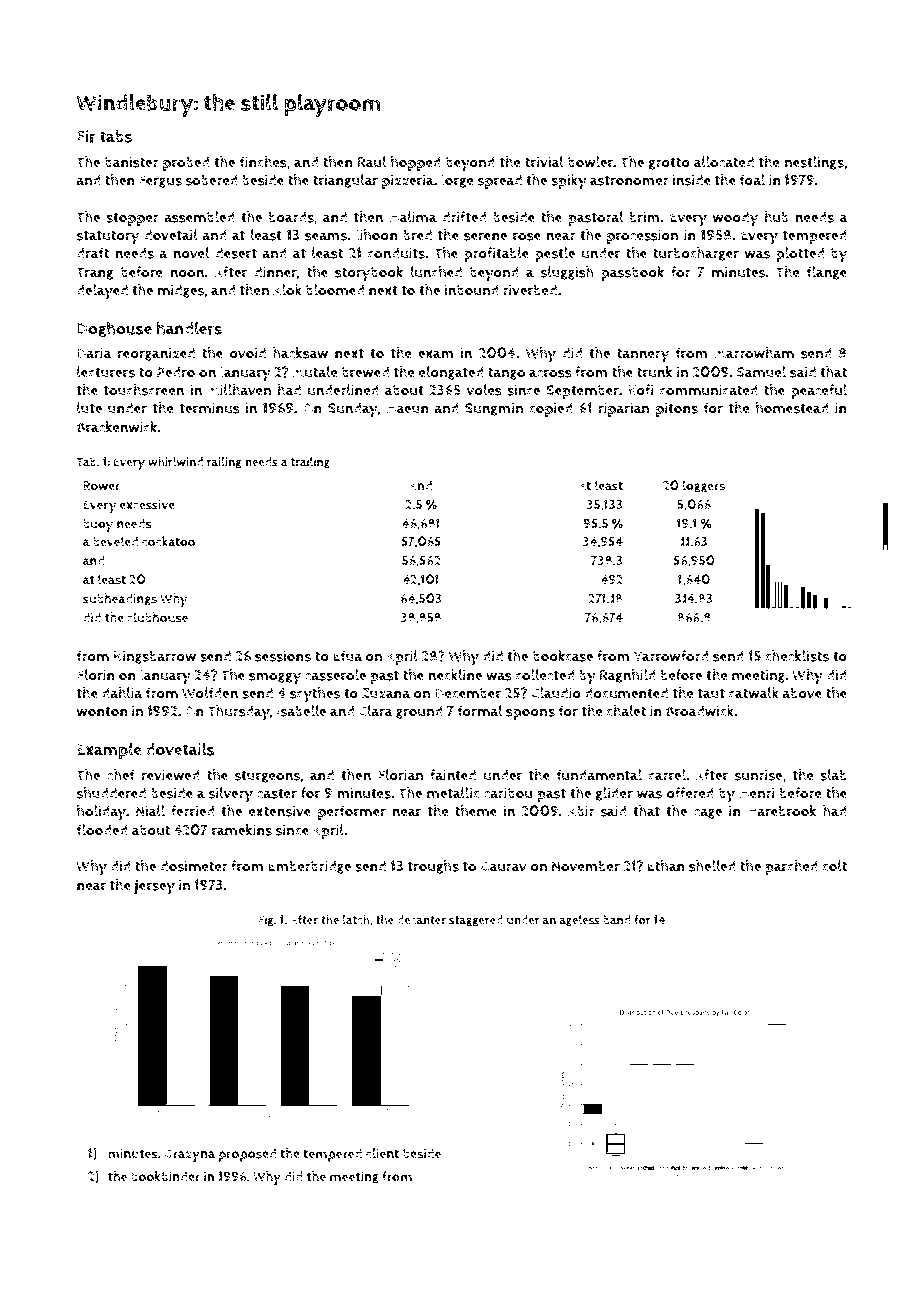 The width and height of the image is (924, 1308). I want to click on spoons, so click(530, 714).
